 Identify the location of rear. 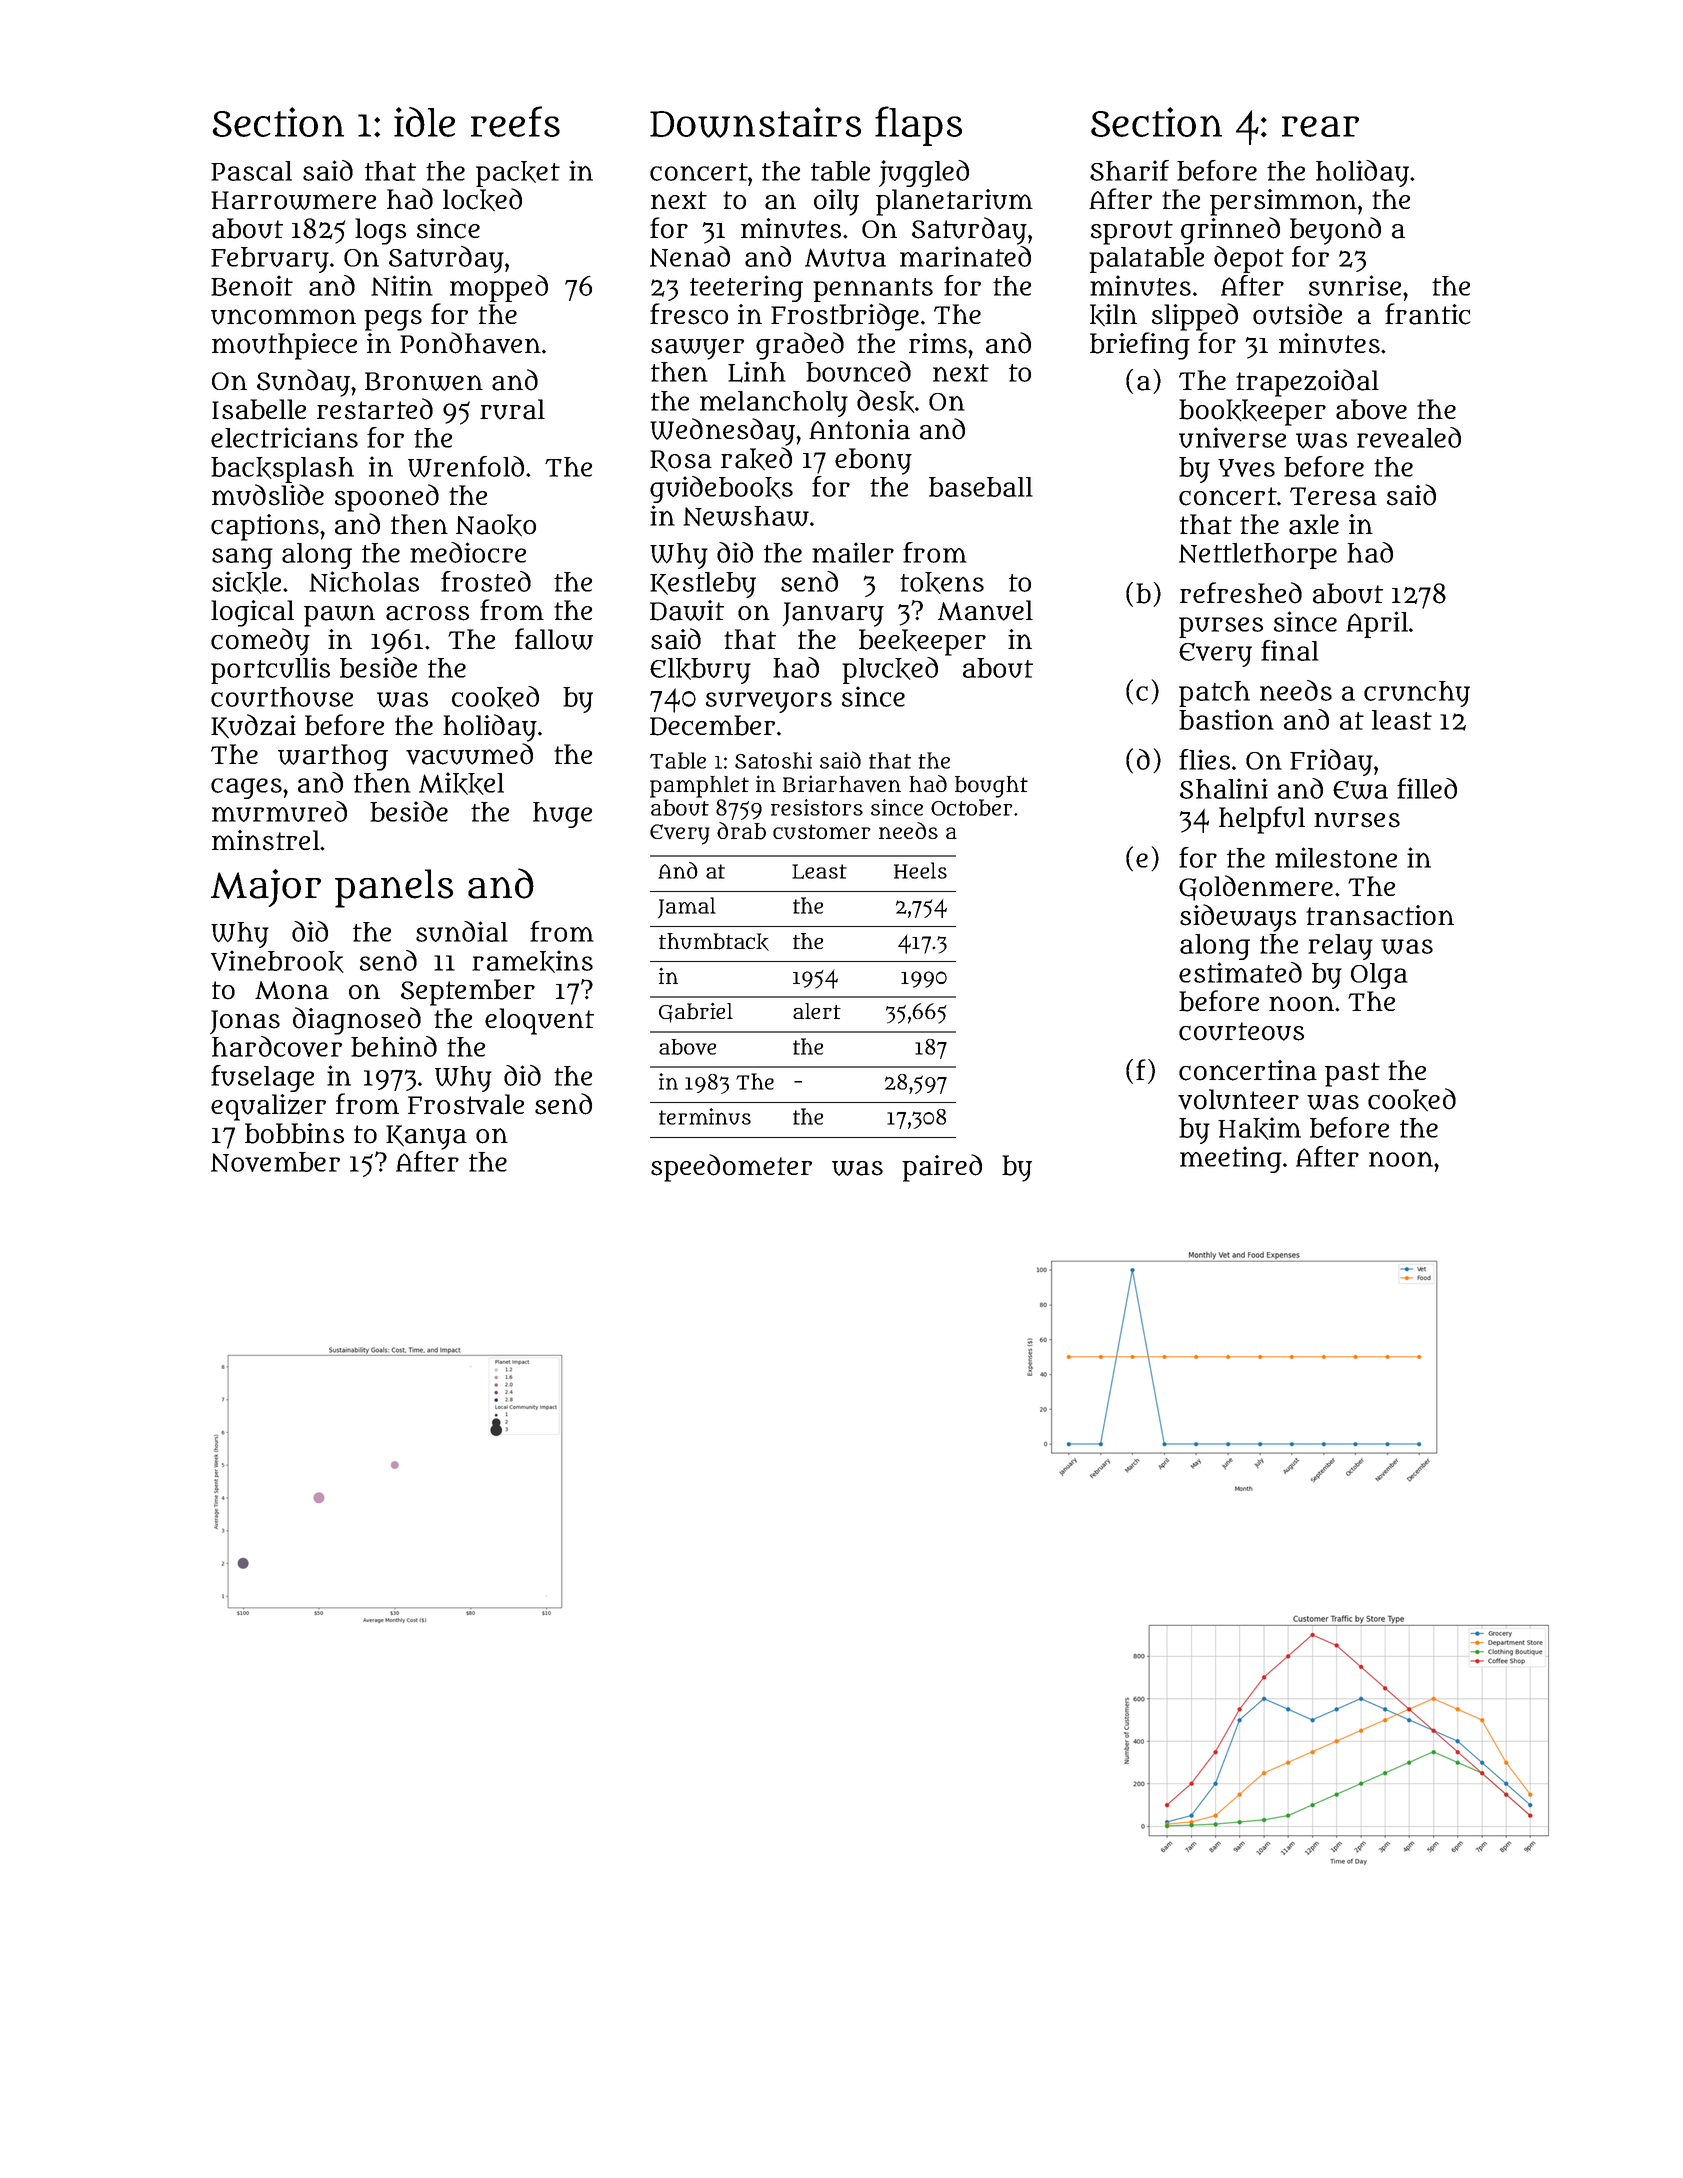
(1320, 126).
